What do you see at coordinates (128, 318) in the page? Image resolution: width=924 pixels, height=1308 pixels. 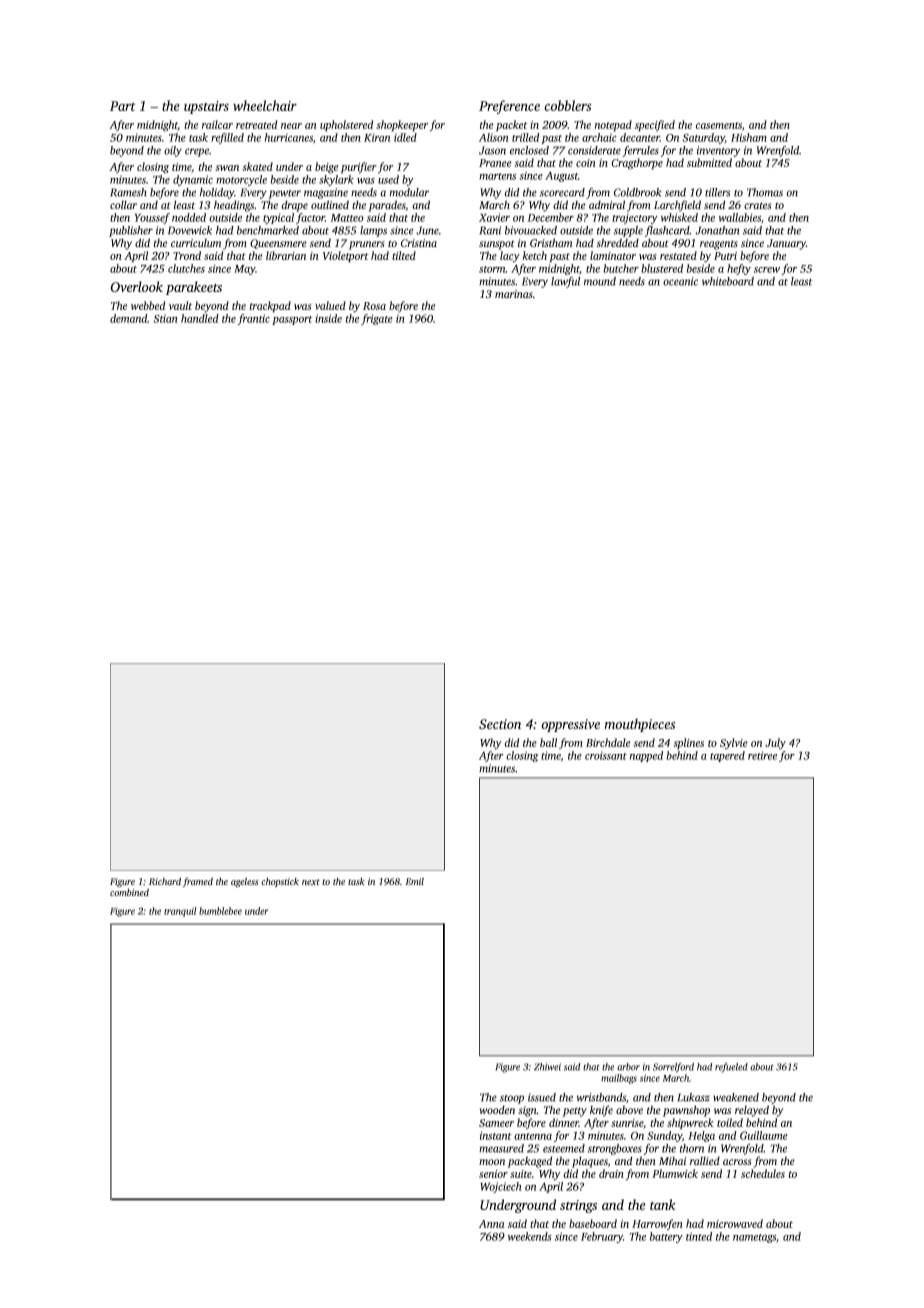 I see `demand` at bounding box center [128, 318].
